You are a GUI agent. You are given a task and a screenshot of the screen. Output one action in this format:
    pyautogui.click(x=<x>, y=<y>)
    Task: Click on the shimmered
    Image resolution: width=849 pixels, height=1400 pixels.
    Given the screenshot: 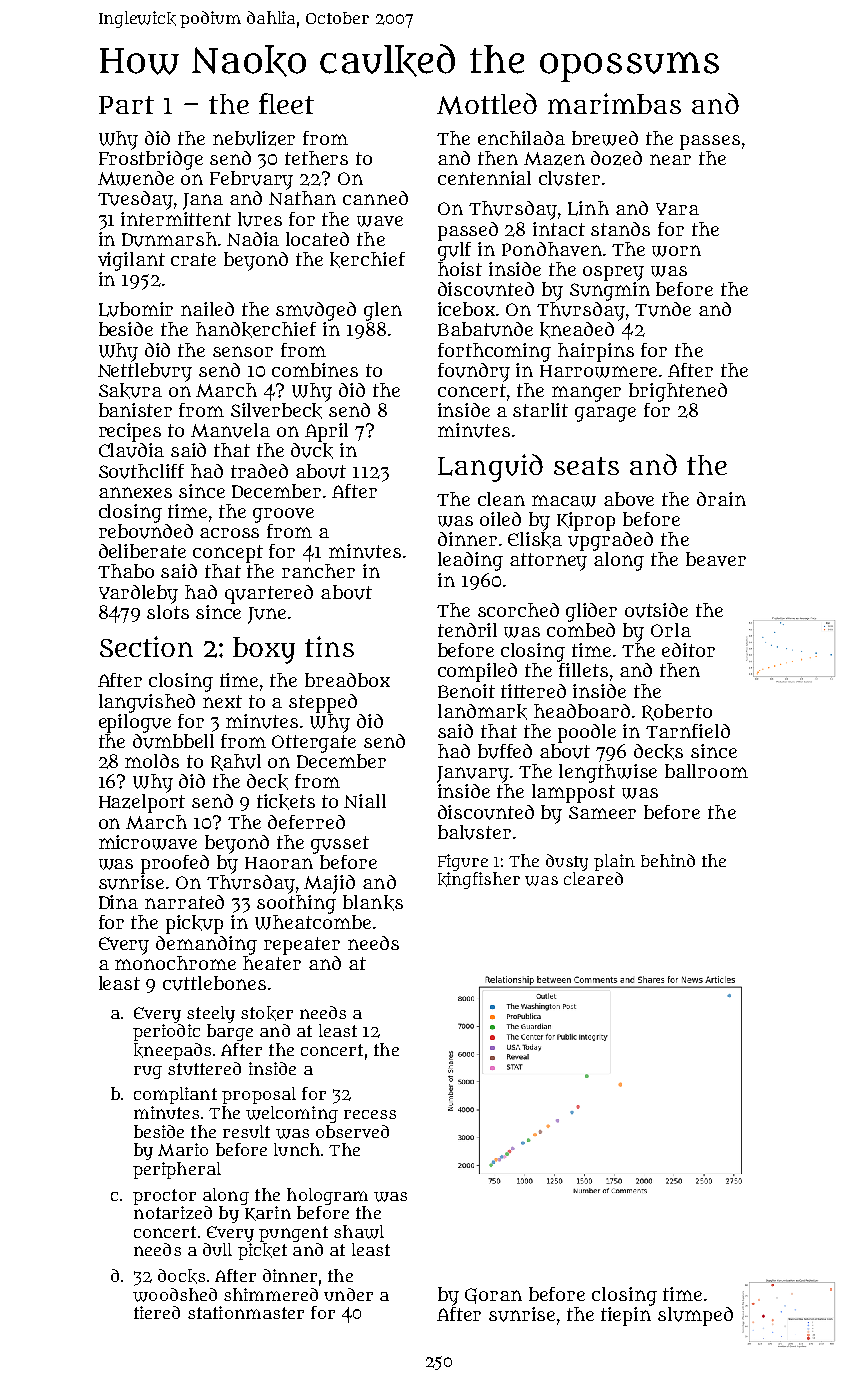 What is the action you would take?
    pyautogui.click(x=271, y=1294)
